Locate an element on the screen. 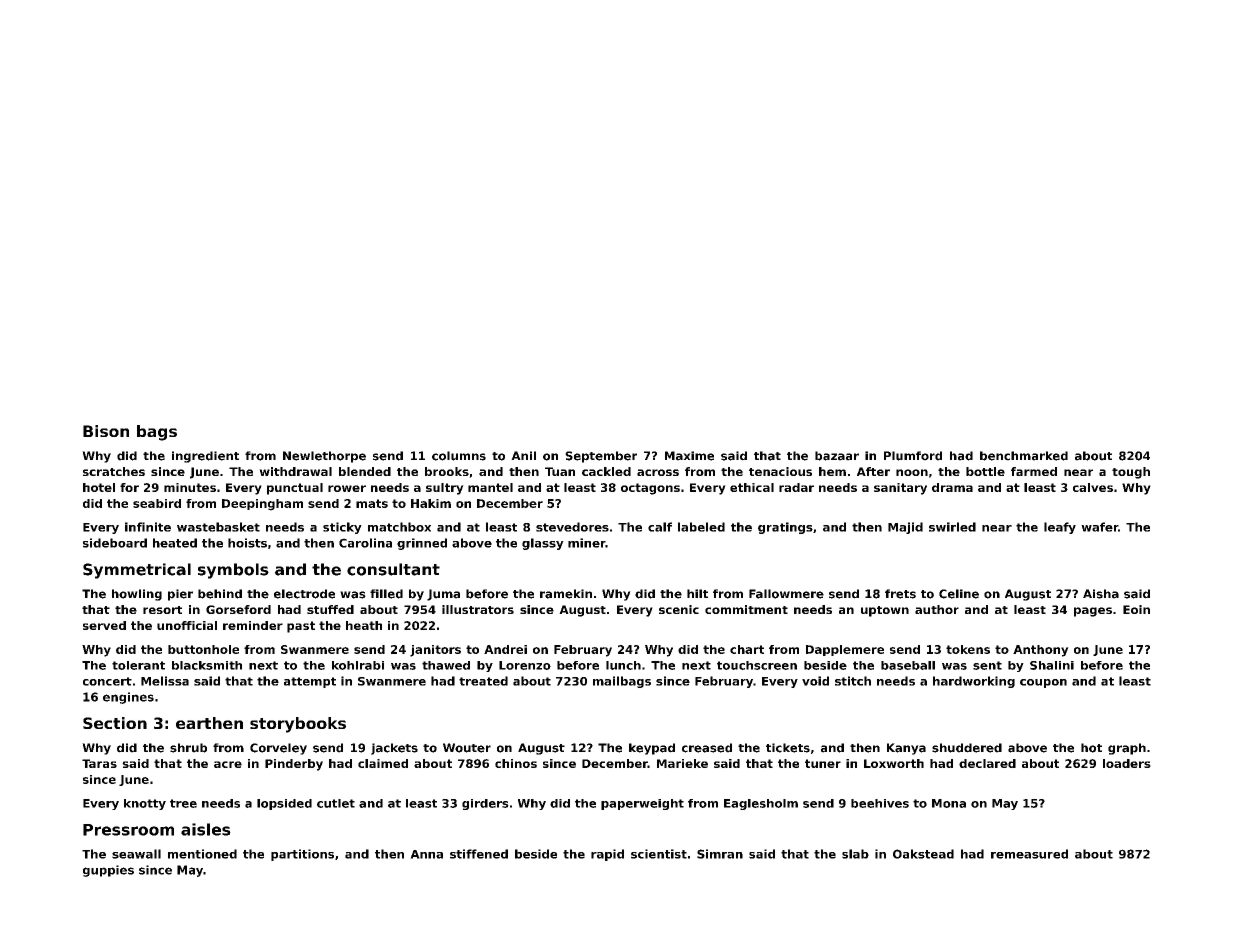 Image resolution: width=1233 pixels, height=952 pixels. ramekin is located at coordinates (566, 594).
